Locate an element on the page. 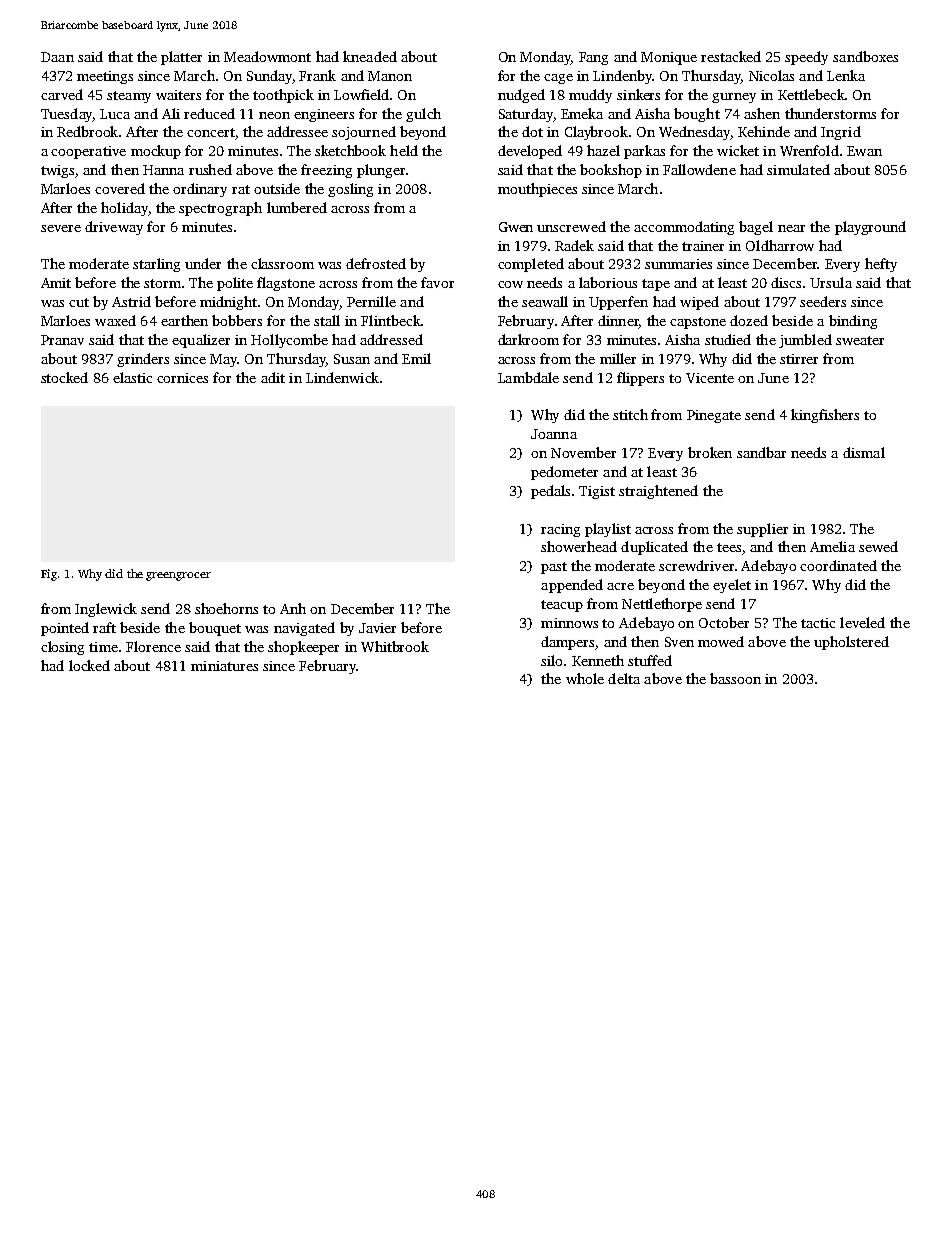  Fallowdene is located at coordinates (699, 169).
